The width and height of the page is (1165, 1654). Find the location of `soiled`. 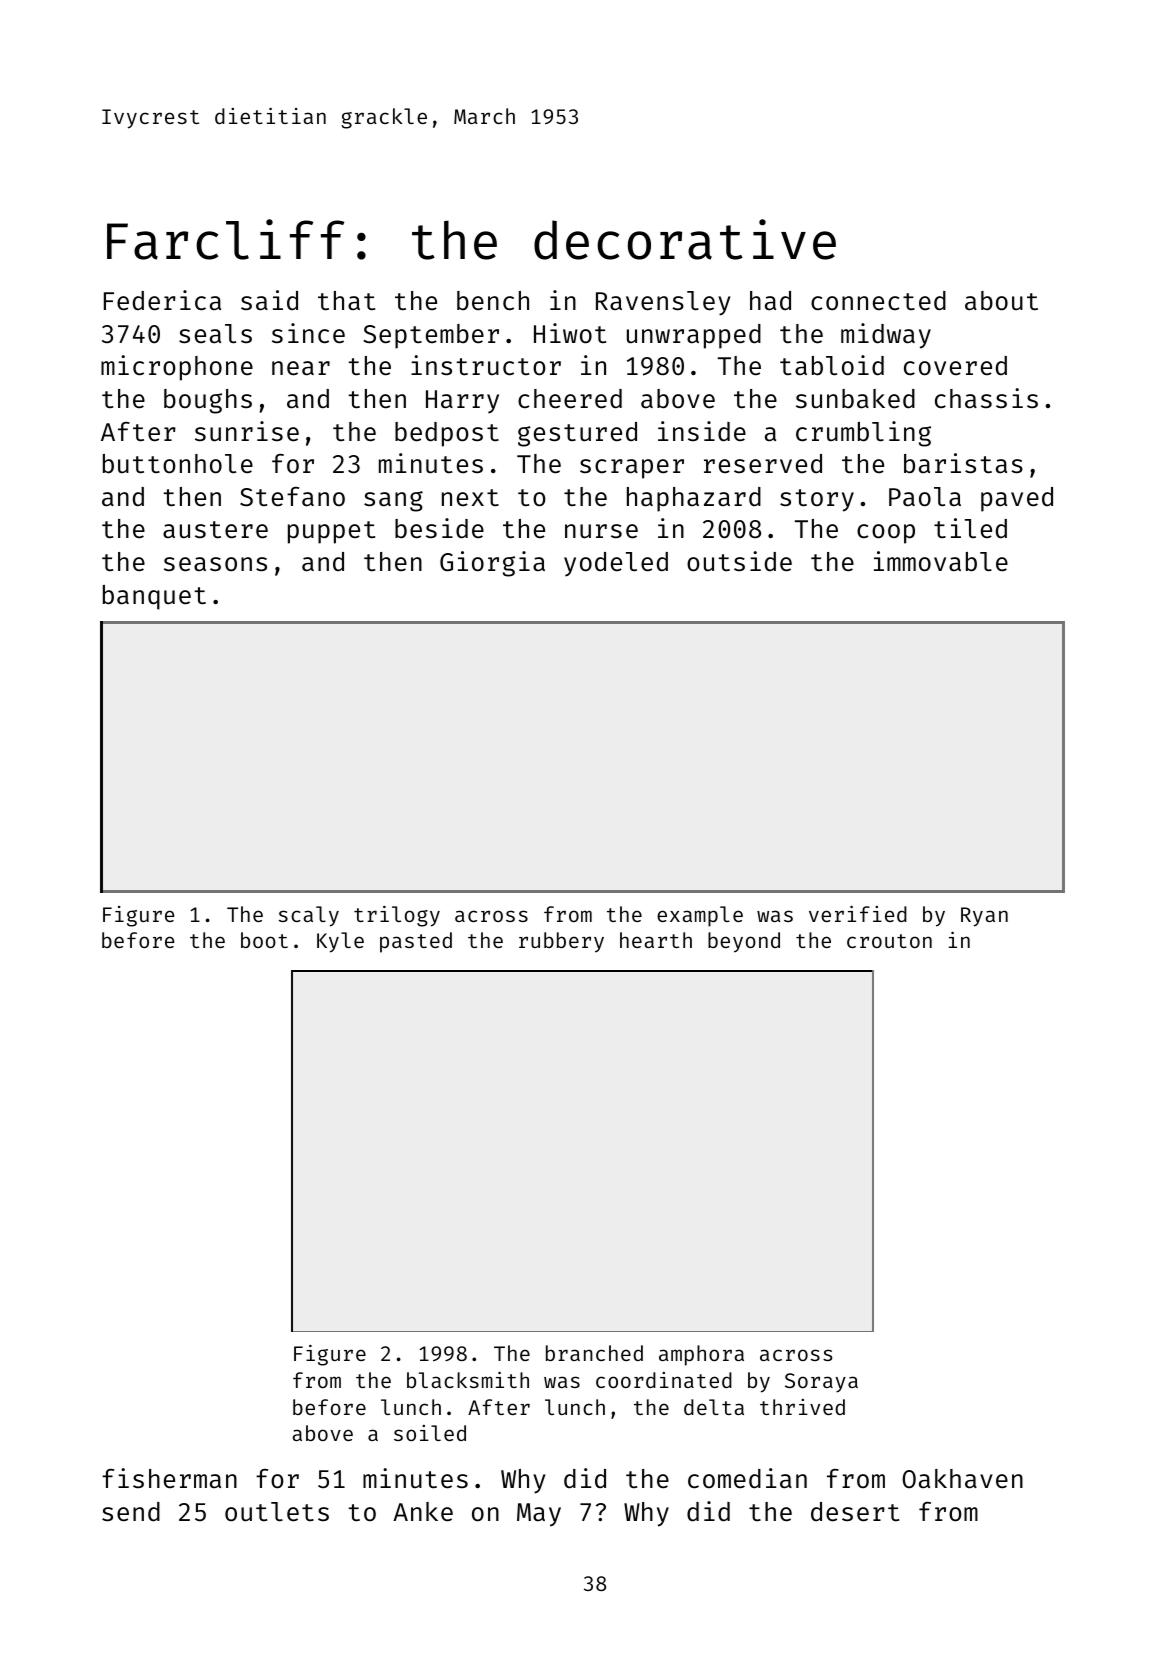

soiled is located at coordinates (430, 1433).
